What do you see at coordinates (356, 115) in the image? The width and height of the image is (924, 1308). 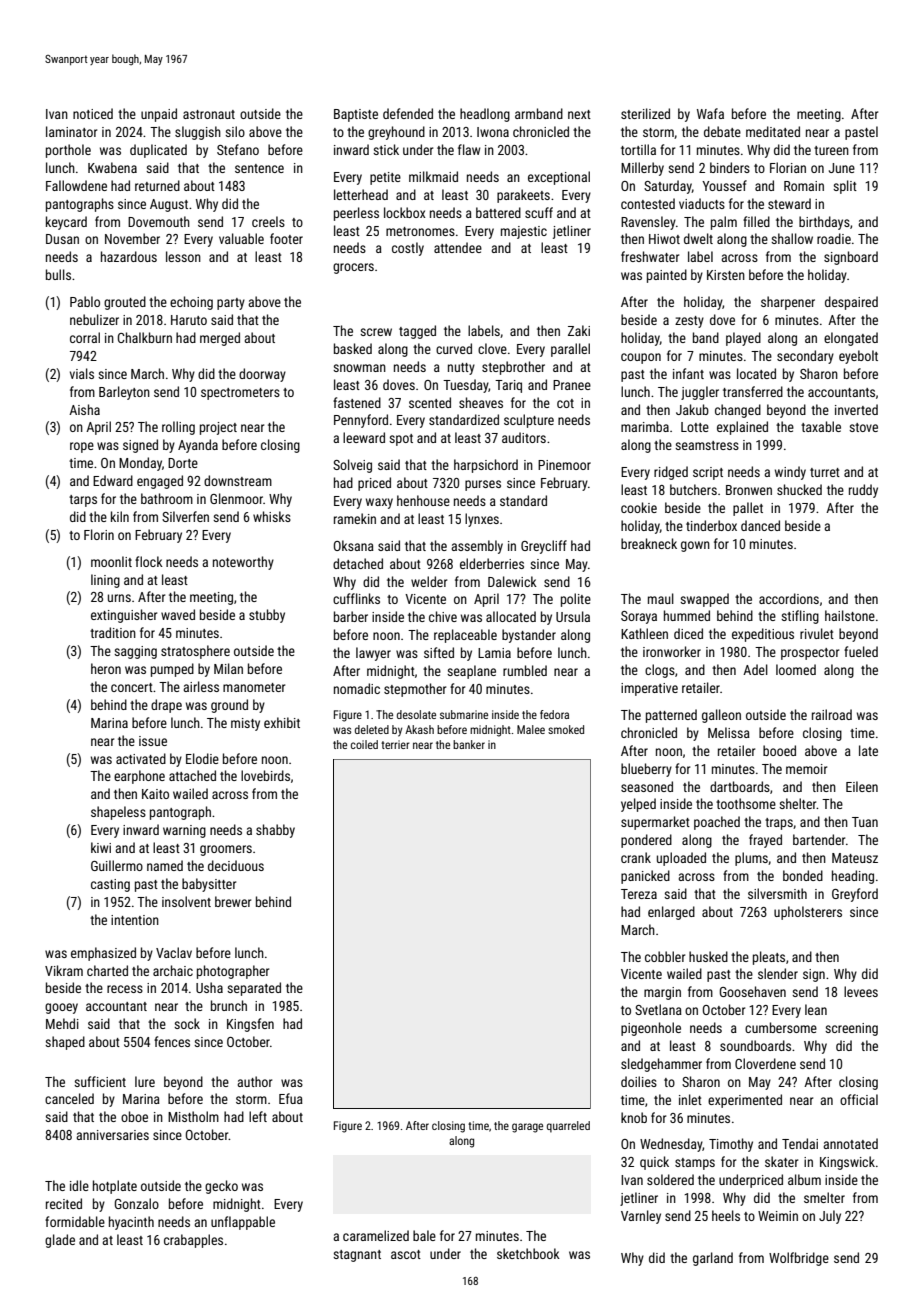 I see `Baptiste` at bounding box center [356, 115].
